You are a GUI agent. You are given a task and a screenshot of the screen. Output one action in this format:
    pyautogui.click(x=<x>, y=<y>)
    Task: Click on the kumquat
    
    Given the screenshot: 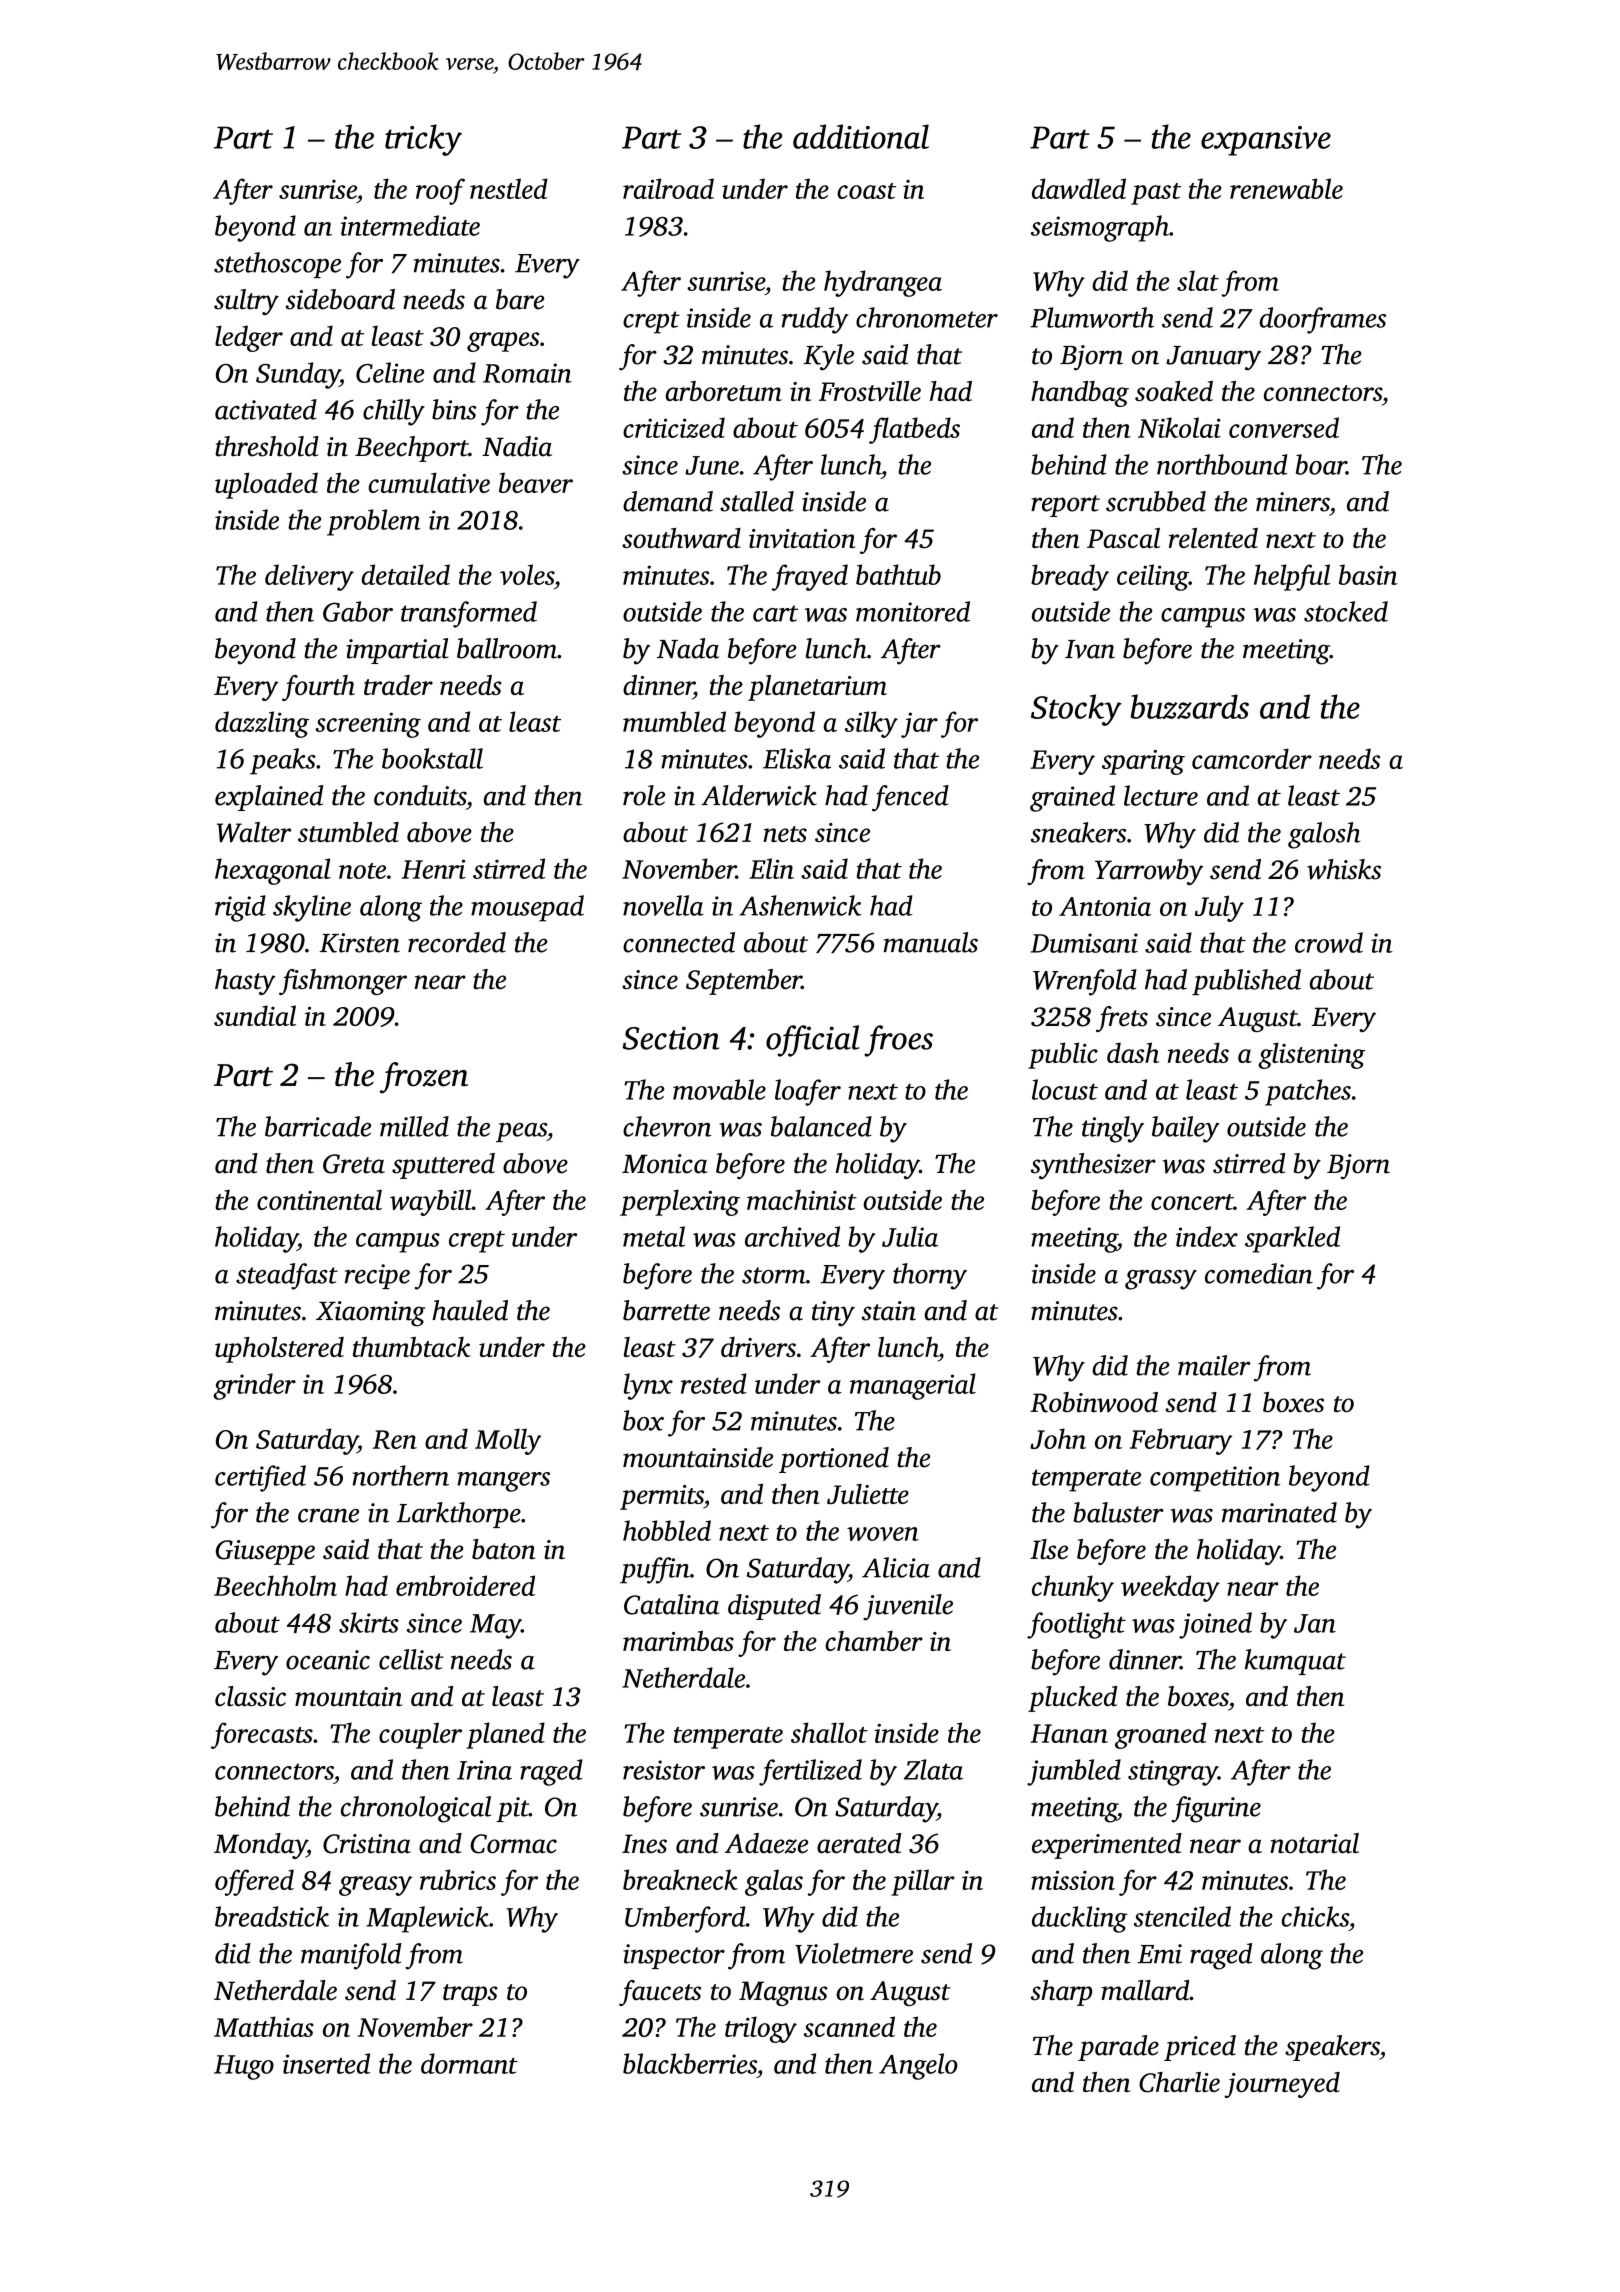 What is the action you would take?
    pyautogui.click(x=1295, y=1662)
